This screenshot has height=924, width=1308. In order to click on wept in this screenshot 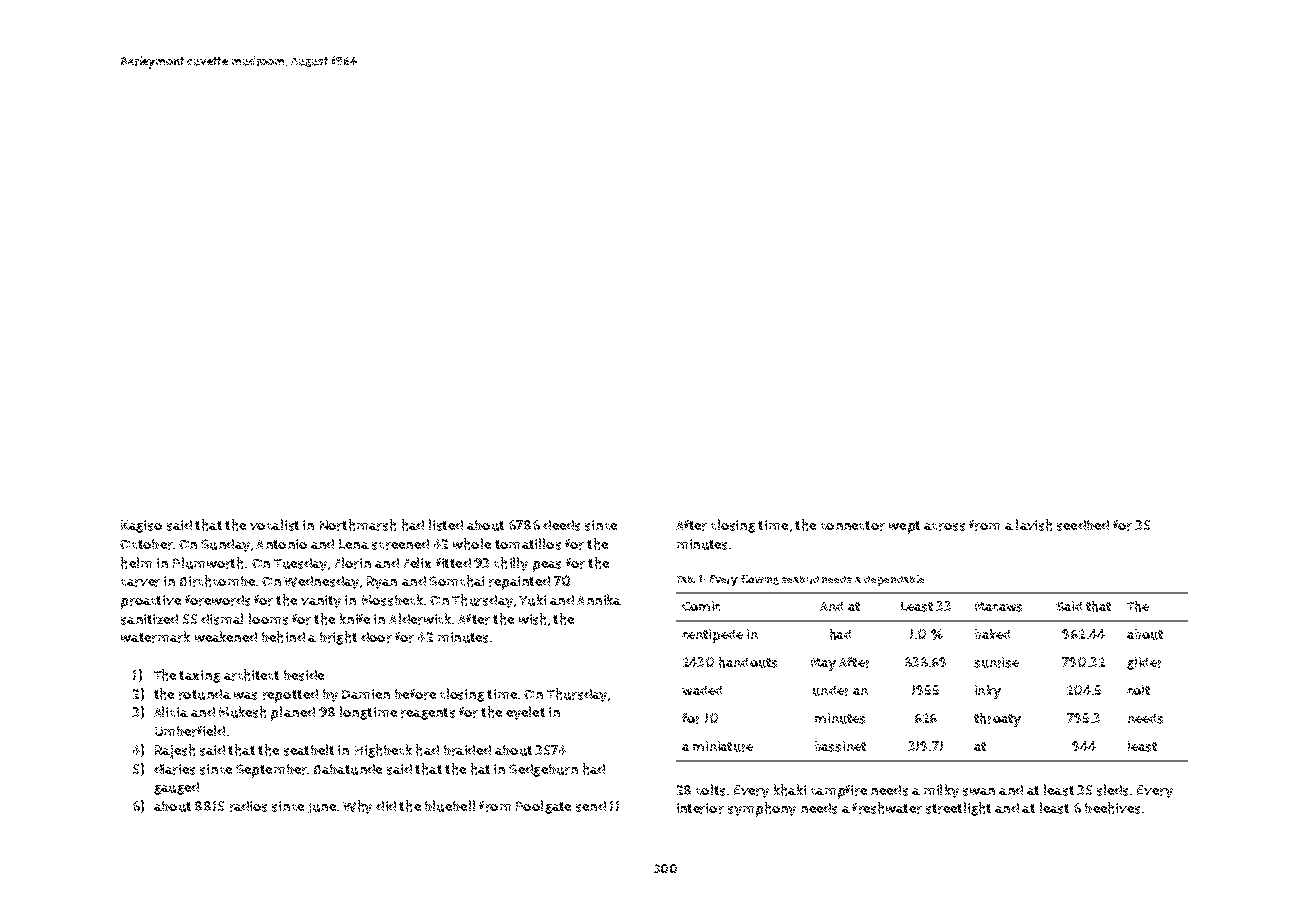, I will do `click(904, 527)`.
